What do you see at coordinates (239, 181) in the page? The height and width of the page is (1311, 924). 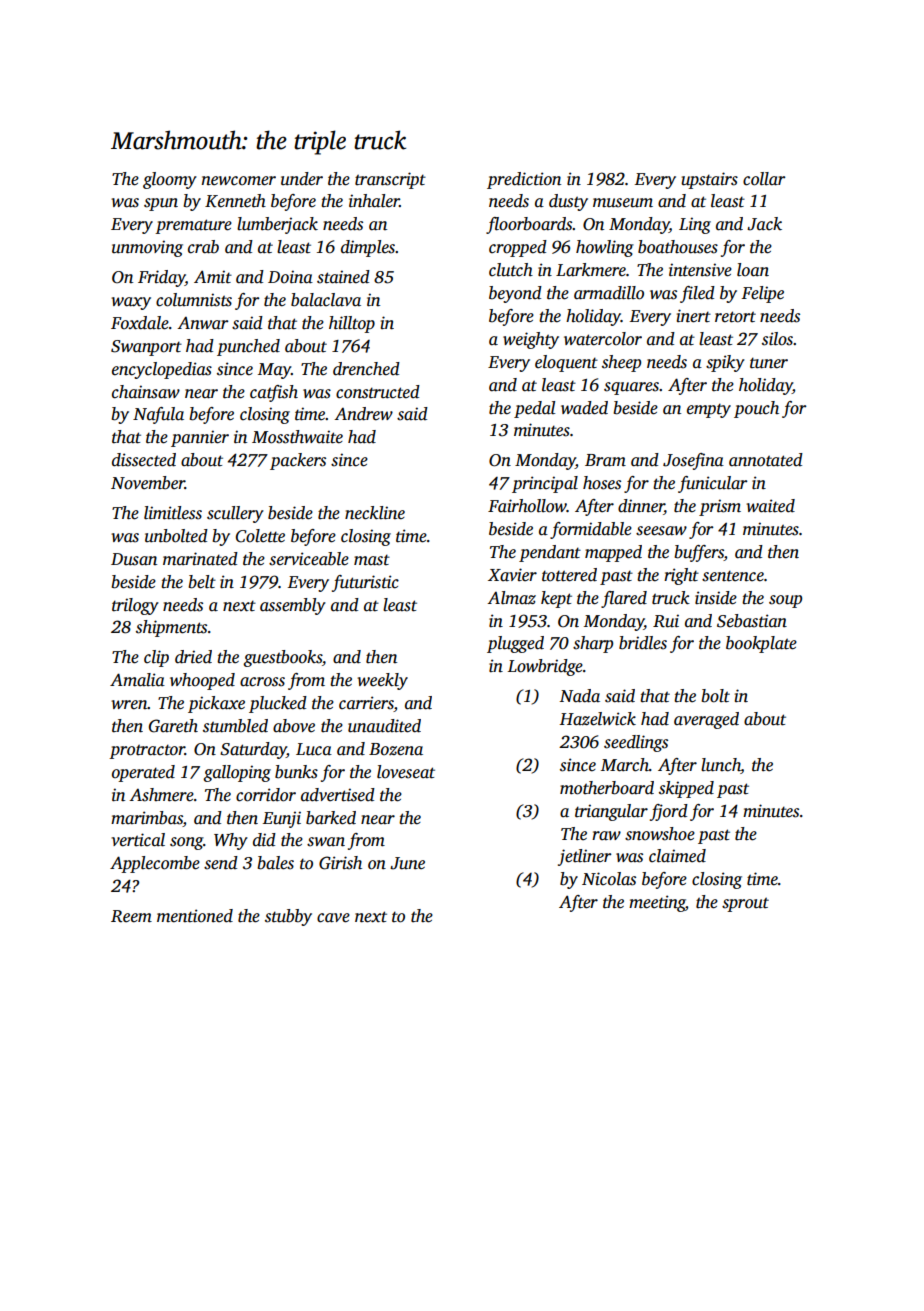 I see `newcomer` at bounding box center [239, 181].
